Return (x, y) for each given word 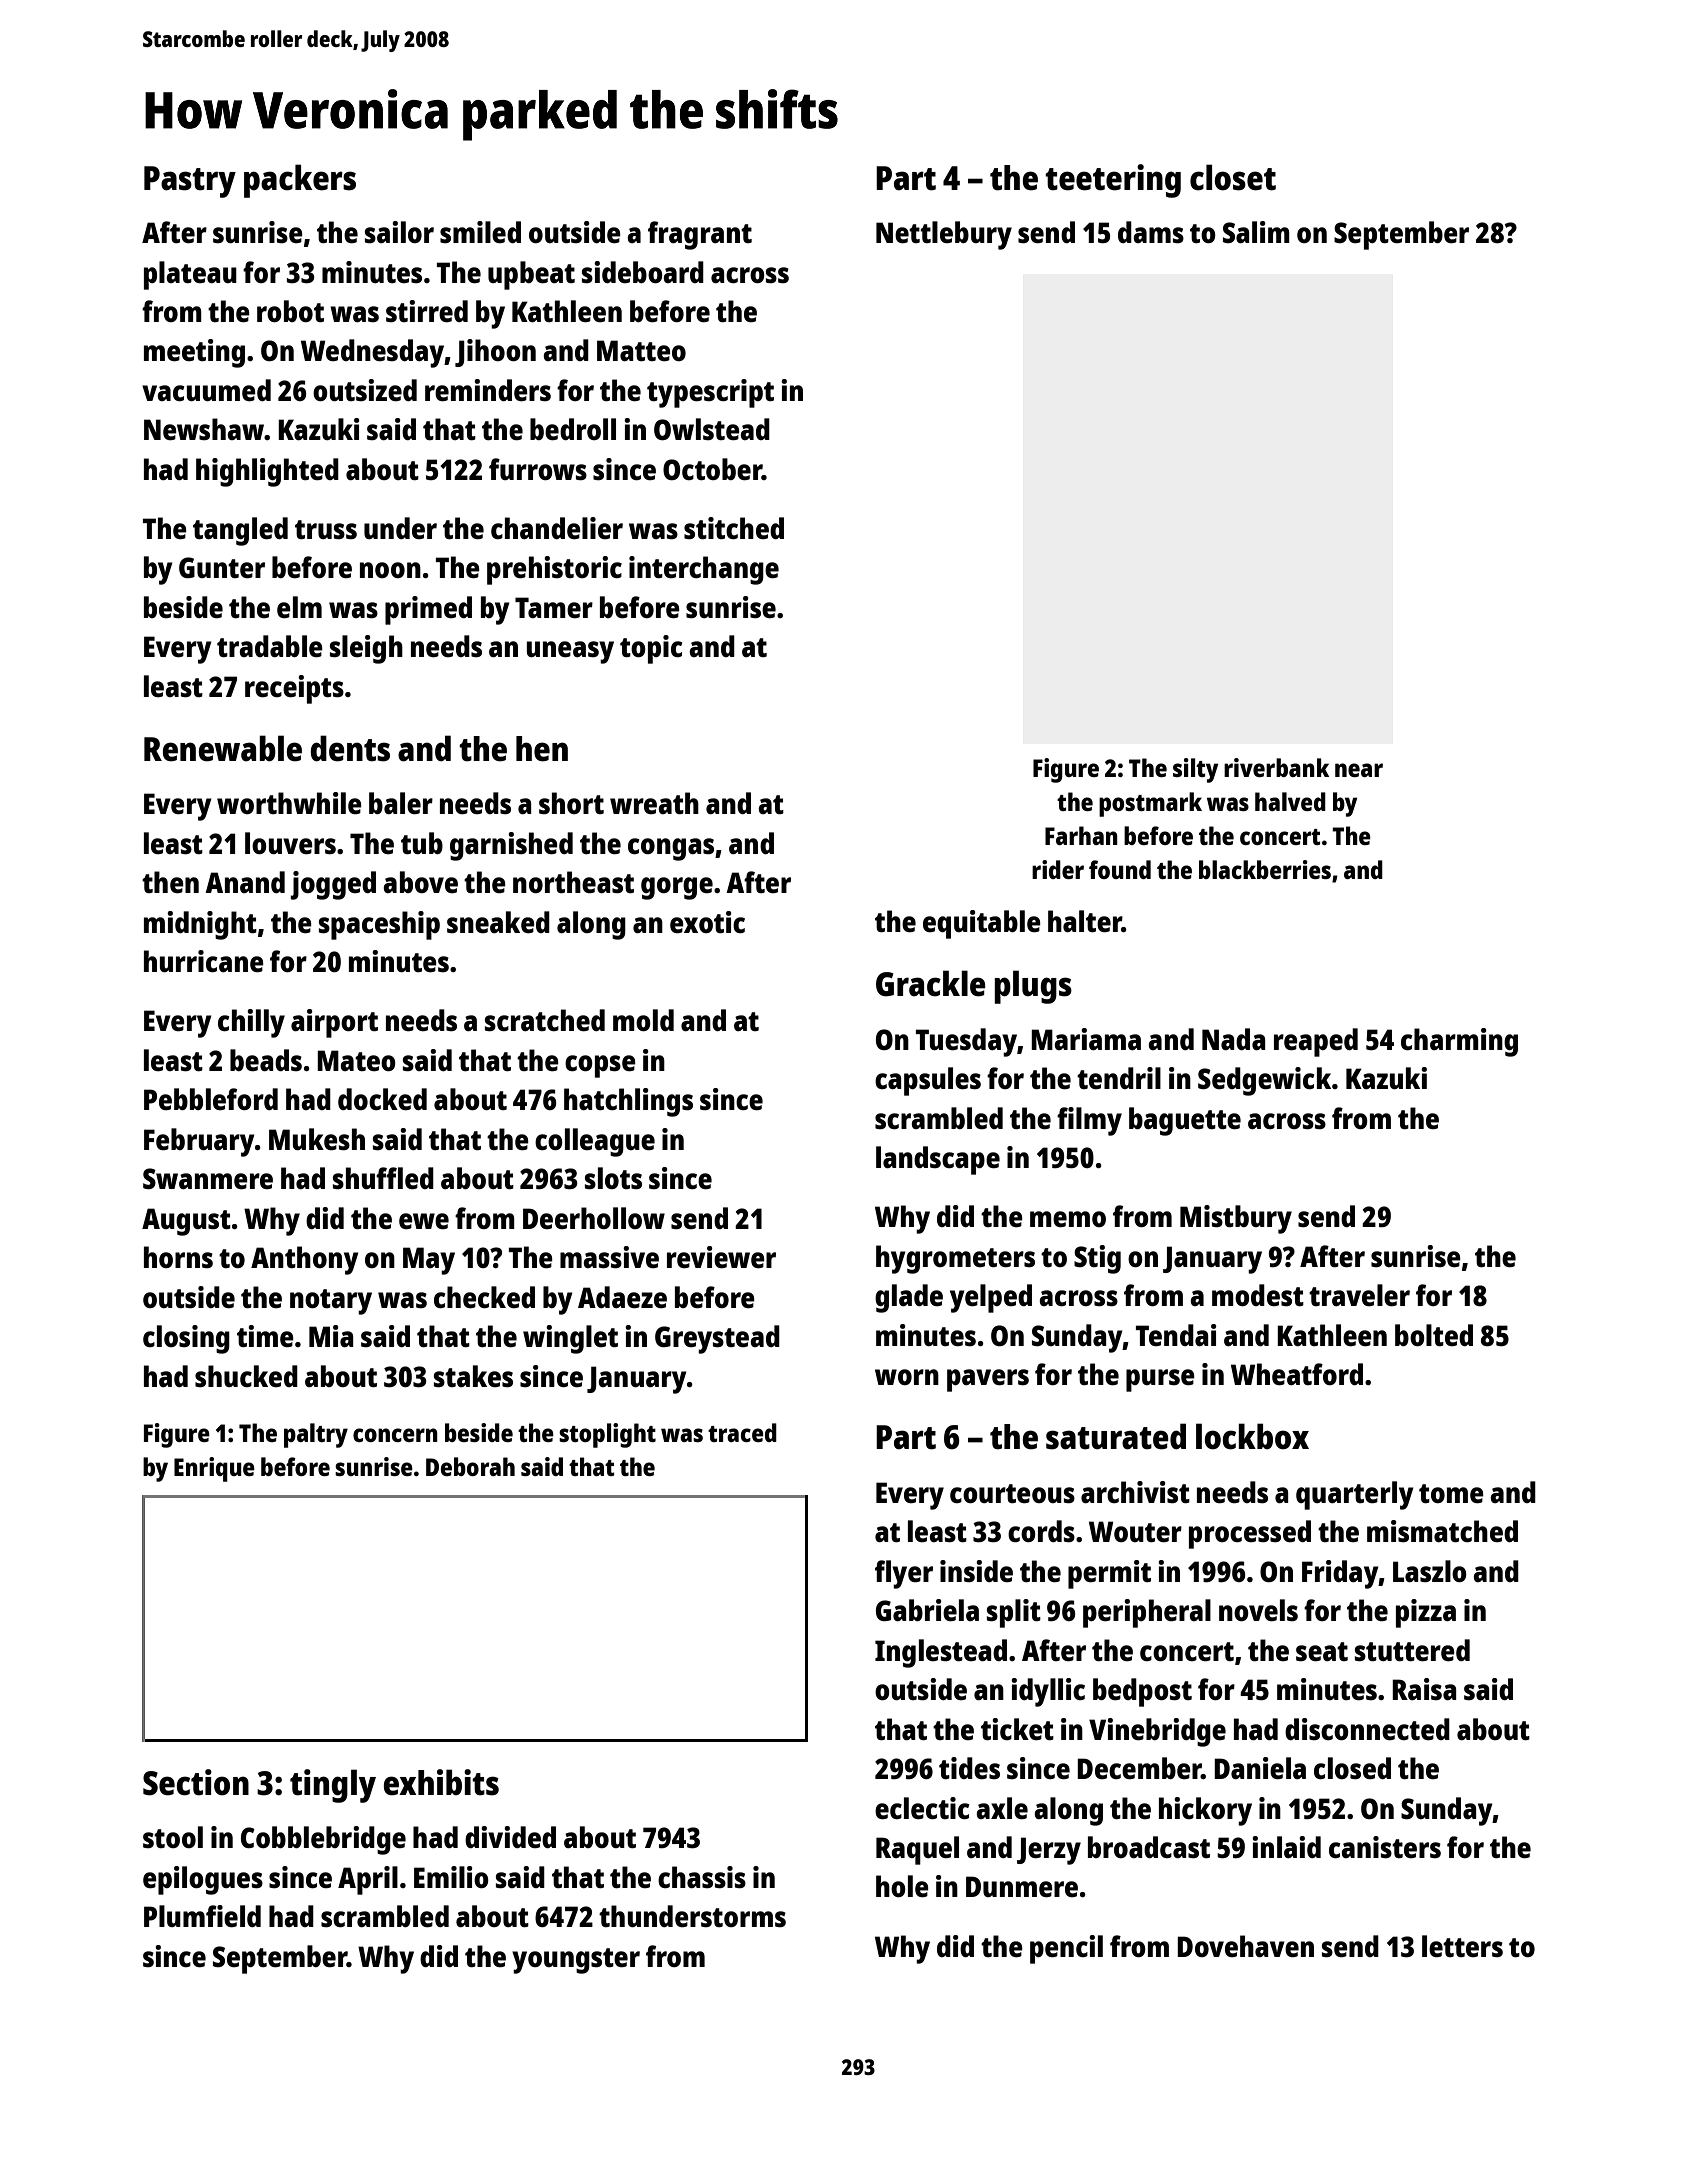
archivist (1135, 1492)
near (1359, 770)
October (712, 469)
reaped (1316, 1042)
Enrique (214, 1469)
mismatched (1442, 1531)
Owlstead (712, 429)
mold (643, 1020)
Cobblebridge (323, 1840)
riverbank (1276, 767)
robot (290, 311)
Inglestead (941, 1653)
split (1014, 1613)
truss (326, 529)
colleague (595, 1142)
